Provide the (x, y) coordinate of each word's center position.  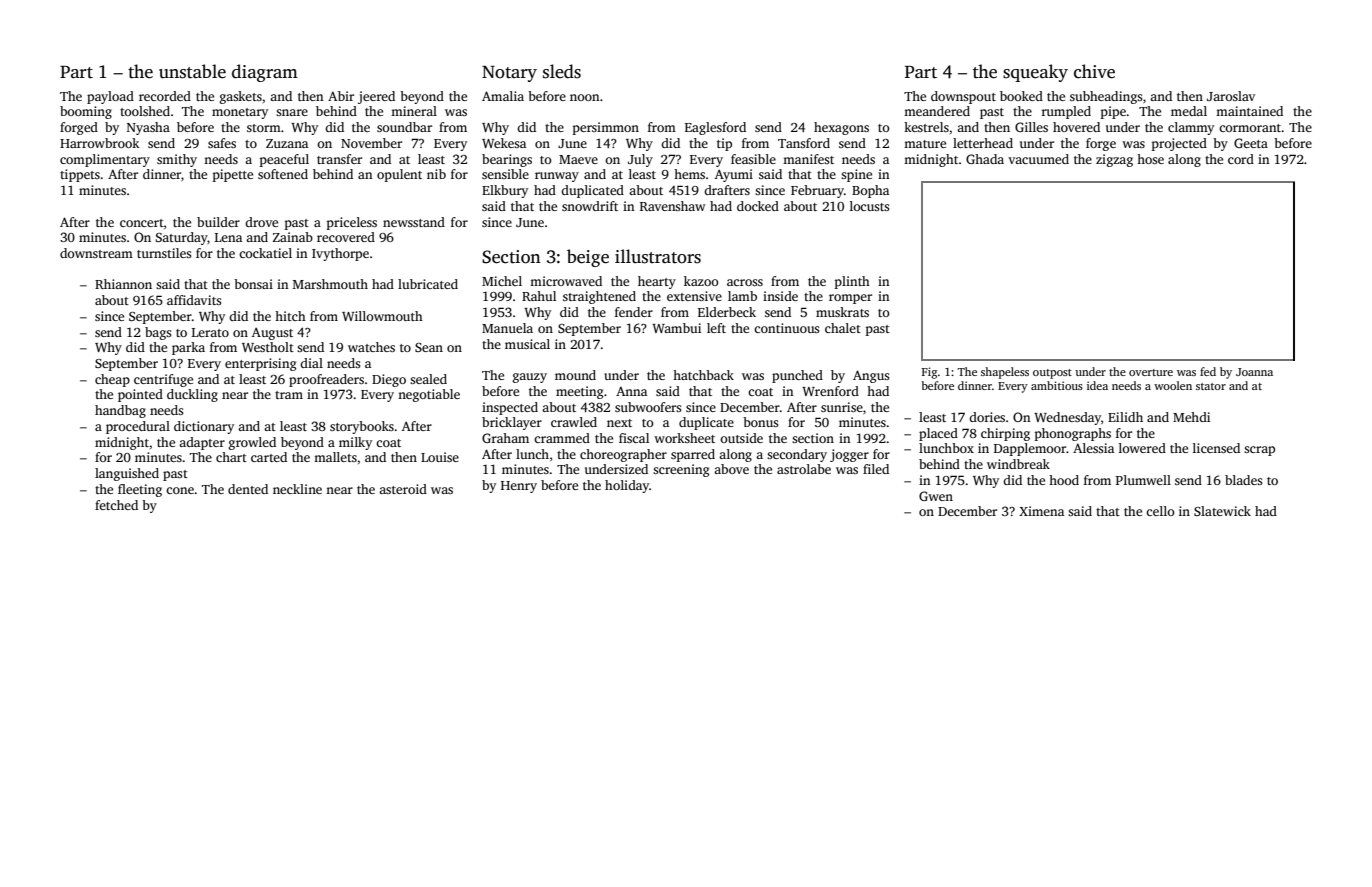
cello (1160, 511)
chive (1094, 71)
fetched (116, 505)
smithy (177, 160)
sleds (562, 71)
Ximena (1041, 511)
